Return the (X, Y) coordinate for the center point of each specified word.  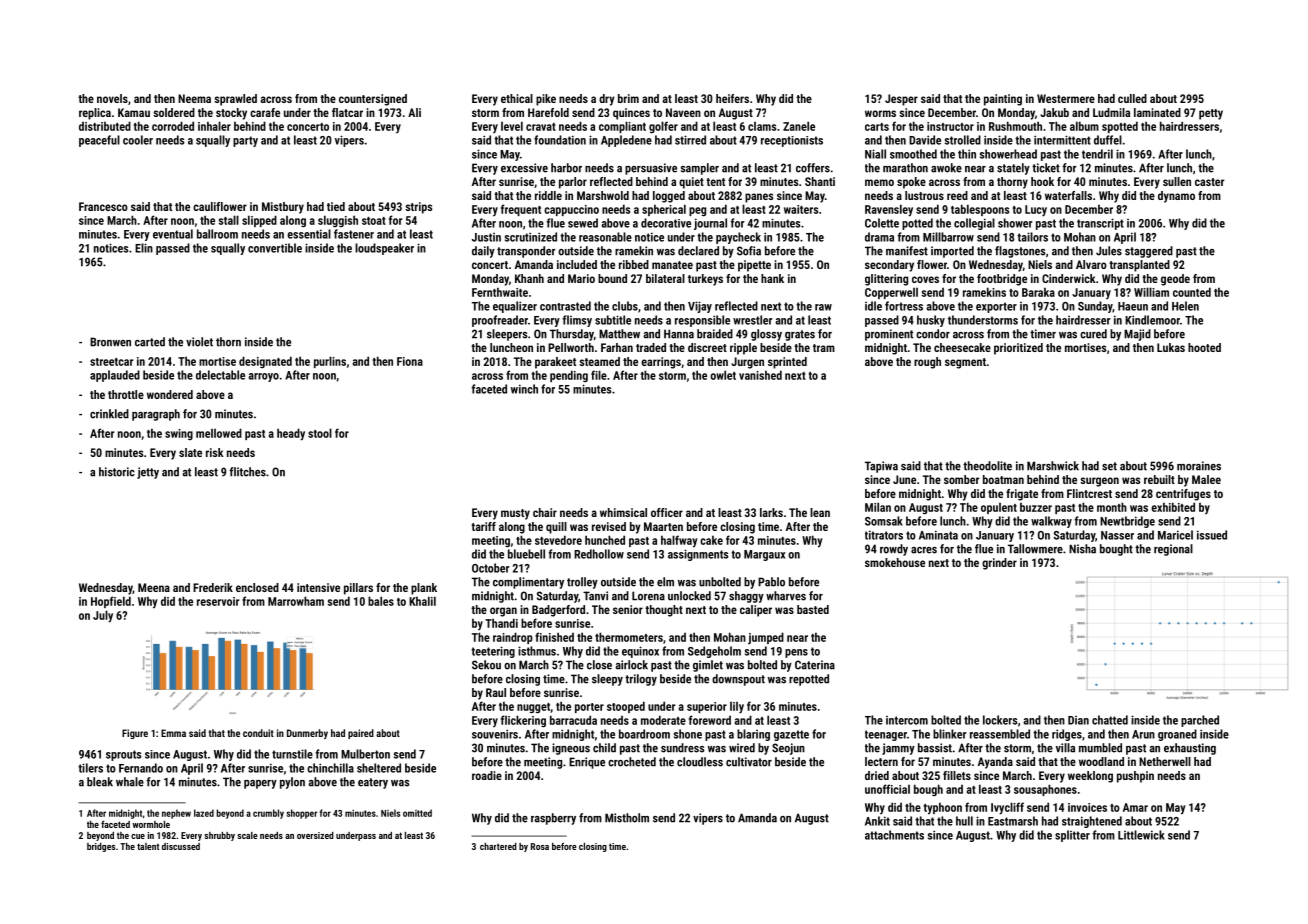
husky (931, 321)
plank (424, 589)
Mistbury (283, 208)
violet (199, 342)
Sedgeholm (714, 652)
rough (927, 363)
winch (524, 389)
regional (1173, 550)
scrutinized (531, 237)
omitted (417, 813)
